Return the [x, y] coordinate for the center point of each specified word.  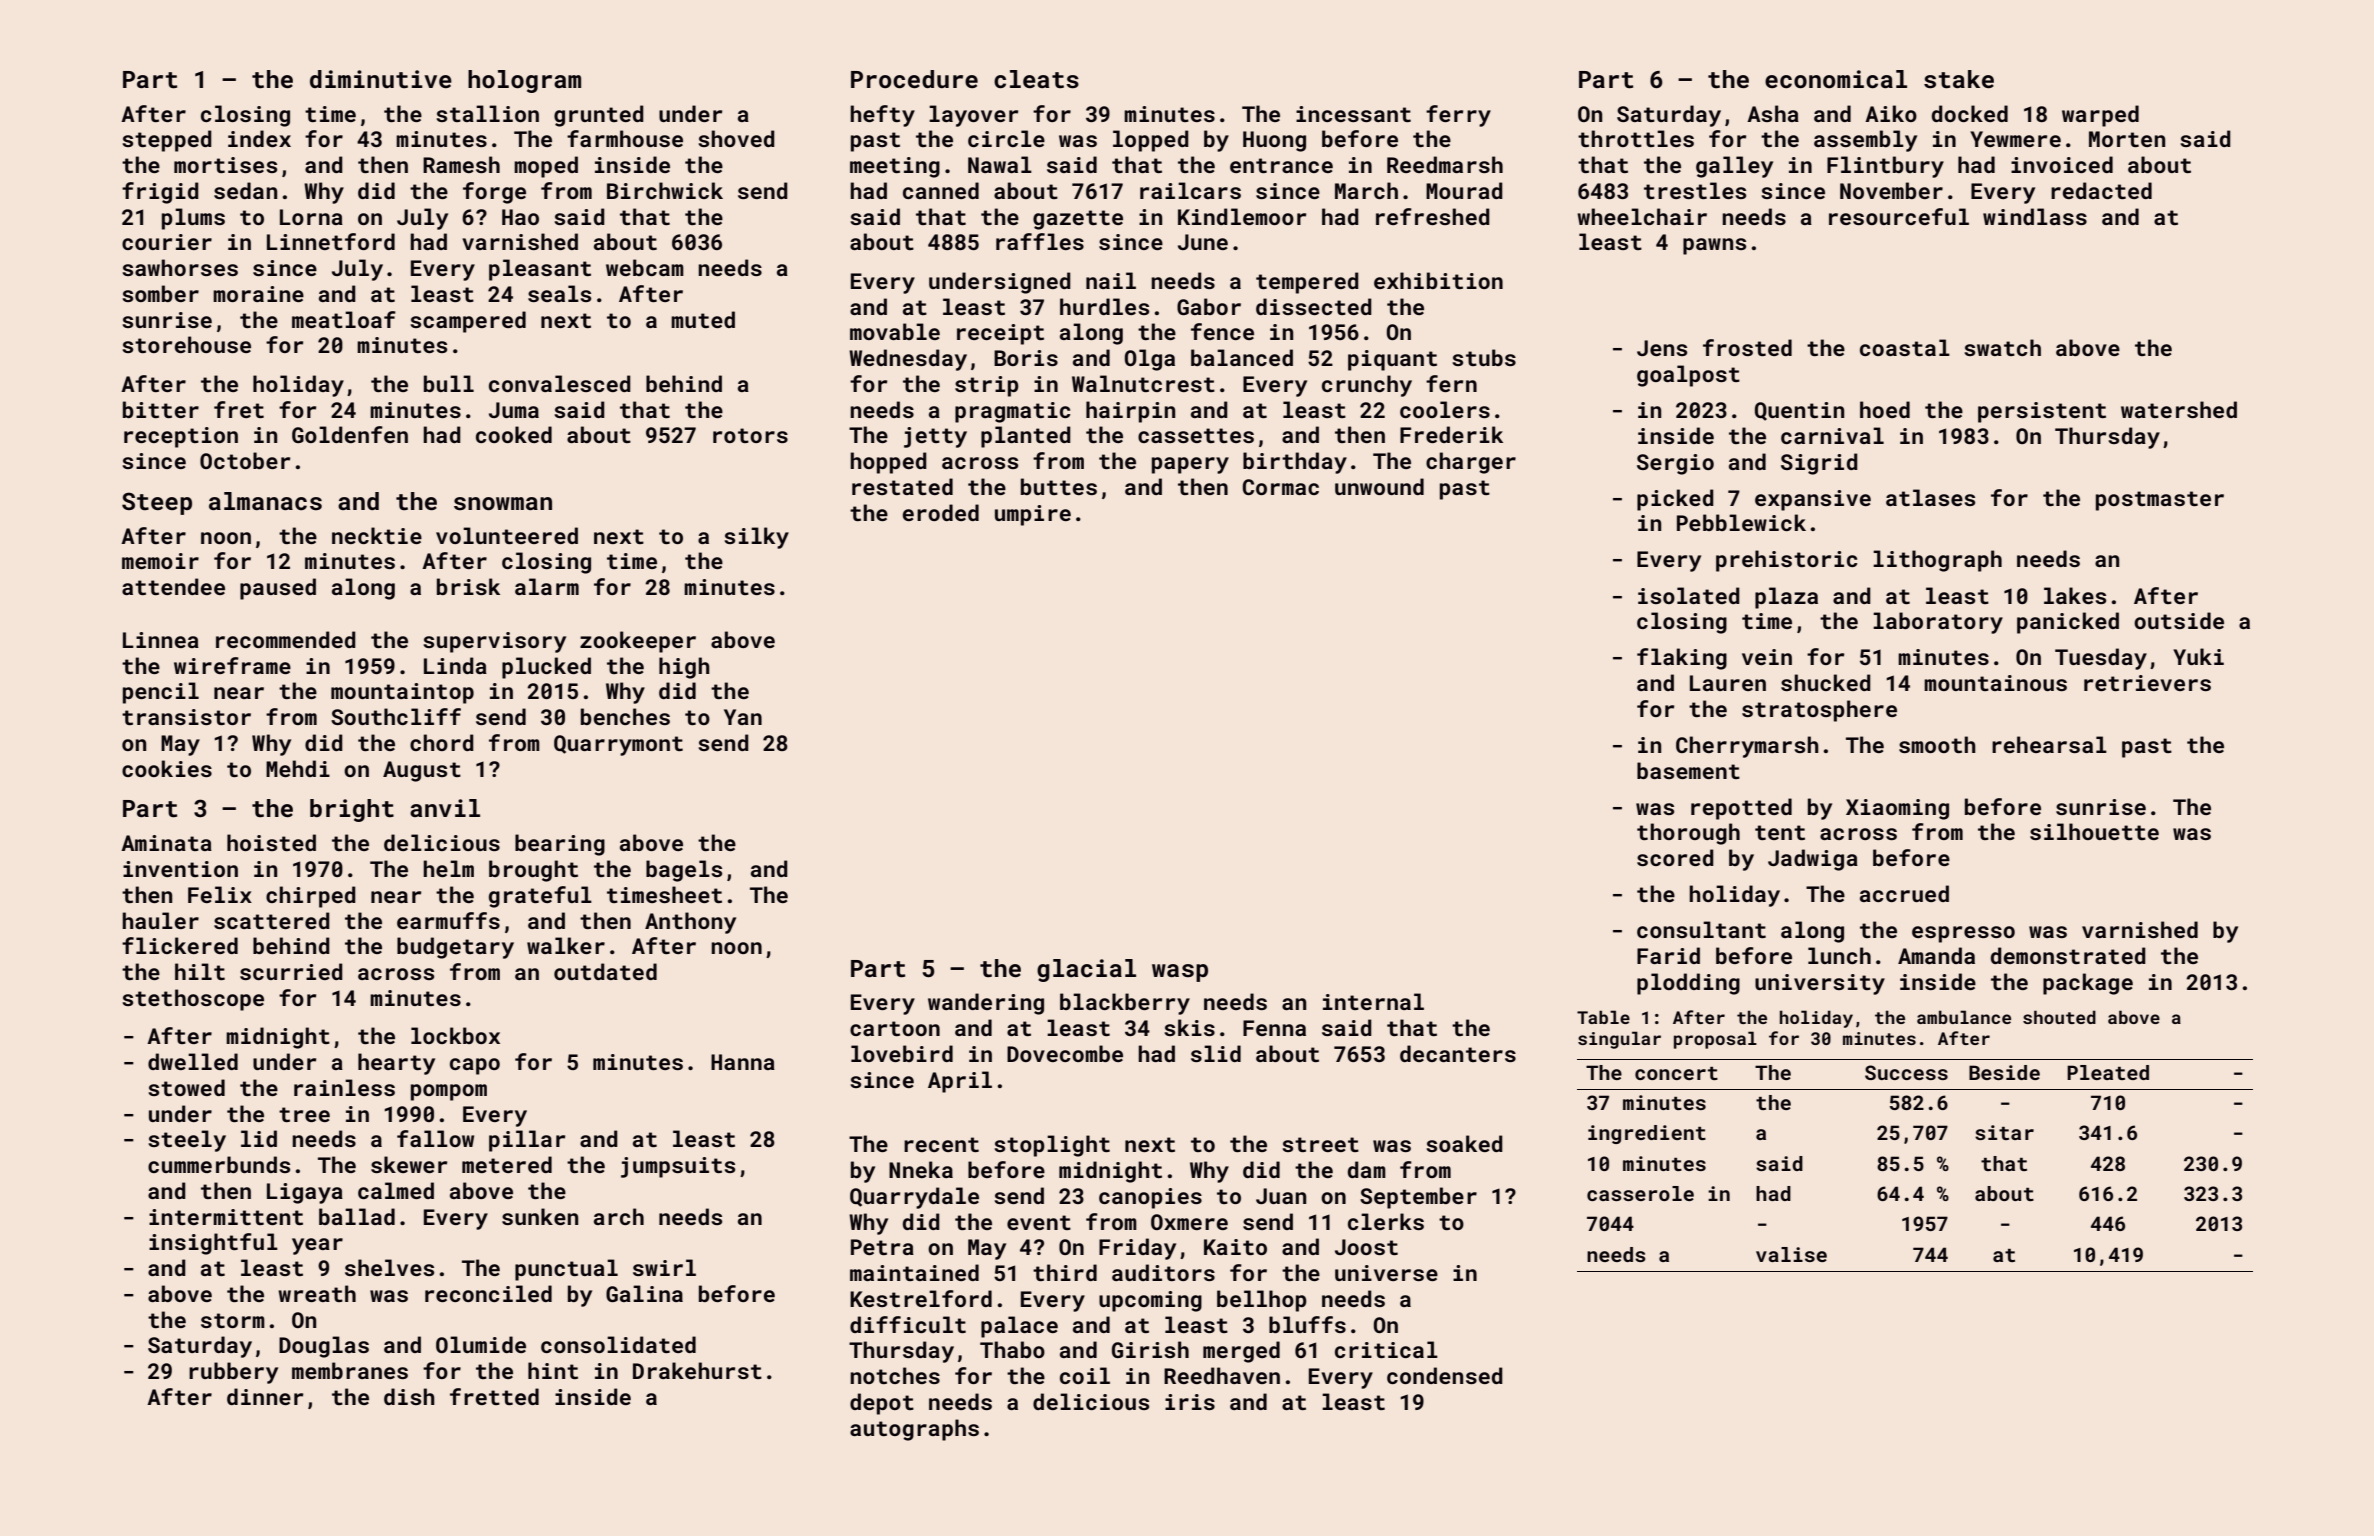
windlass [2035, 216]
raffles [1040, 241]
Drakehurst [697, 1370]
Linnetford [331, 241]
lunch [1839, 955]
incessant [1353, 114]
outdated [605, 971]
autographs [914, 1430]
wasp [1180, 973]
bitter [161, 409]
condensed [1445, 1375]
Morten [2127, 139]
